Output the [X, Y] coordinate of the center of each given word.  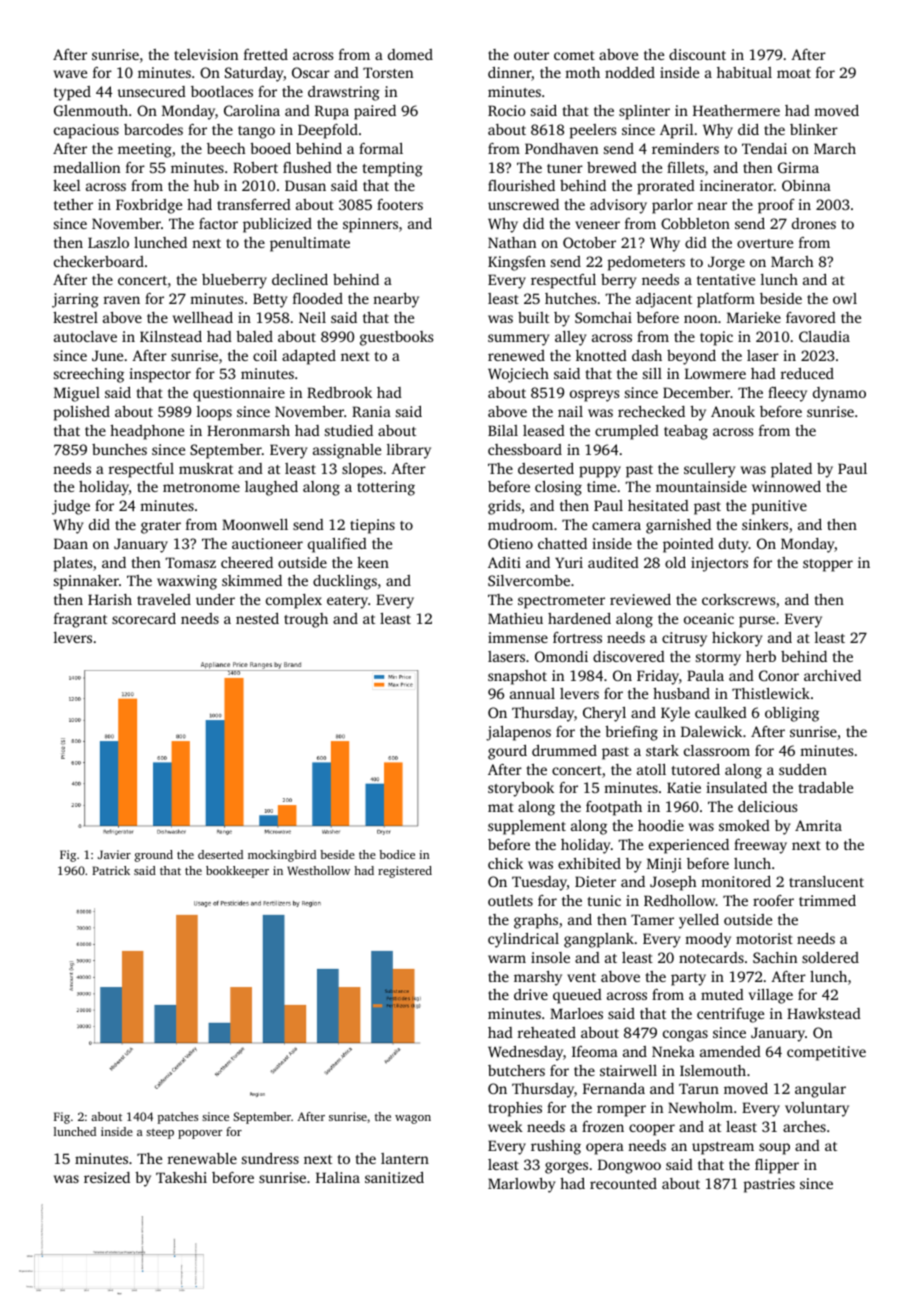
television [206, 54]
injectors [719, 564]
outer [531, 55]
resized [107, 1177]
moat [794, 73]
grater [161, 527]
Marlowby [522, 1185]
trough [306, 620]
